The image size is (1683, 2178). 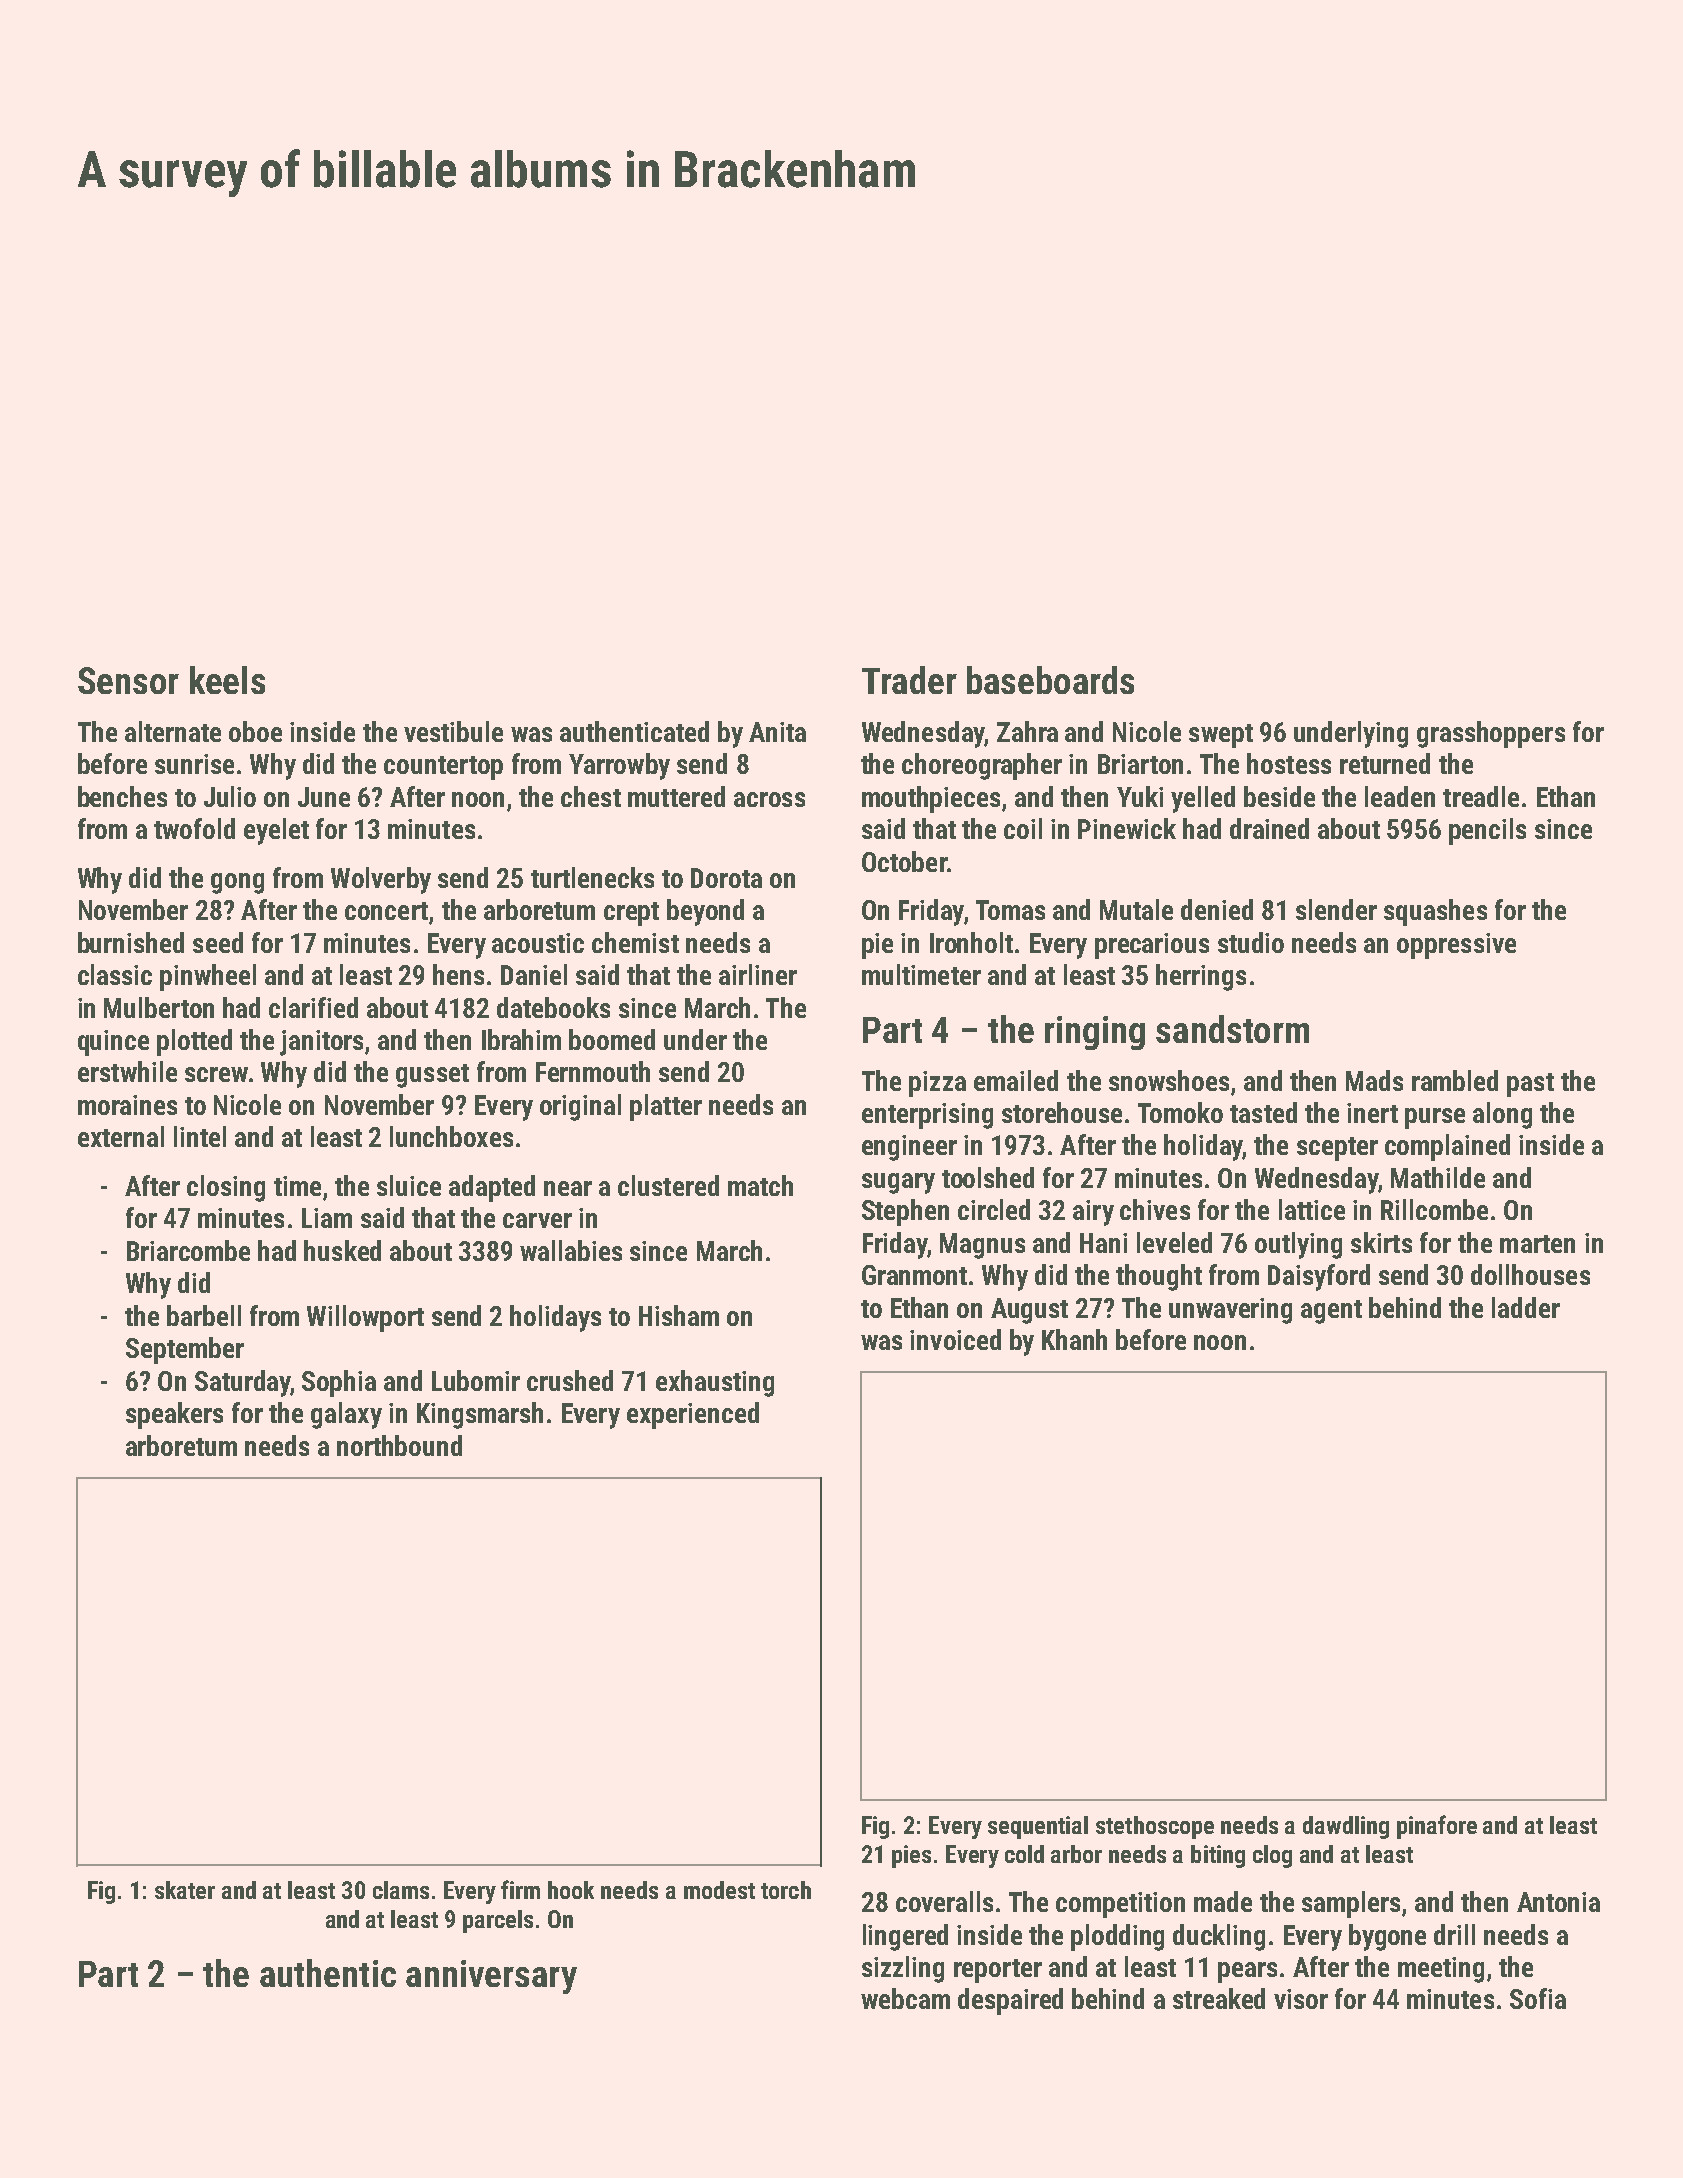 I want to click on grasshoppers, so click(x=1491, y=734).
